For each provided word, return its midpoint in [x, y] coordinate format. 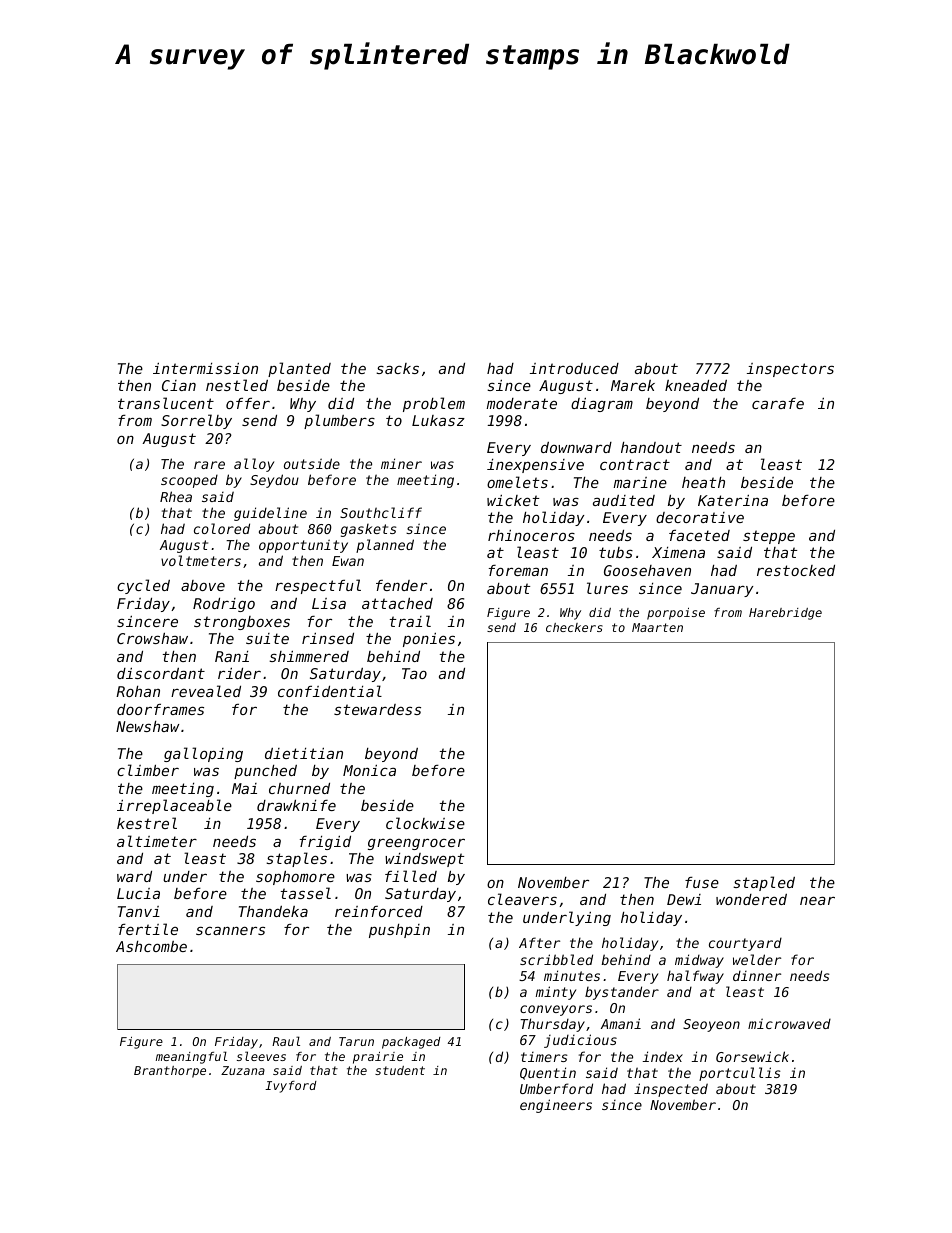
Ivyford [291, 1087]
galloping [203, 754]
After [539, 942]
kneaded [696, 385]
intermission [205, 368]
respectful [318, 586]
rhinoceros [531, 535]
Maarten [657, 627]
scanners [230, 930]
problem [434, 404]
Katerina [733, 500]
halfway [695, 977]
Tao [414, 673]
